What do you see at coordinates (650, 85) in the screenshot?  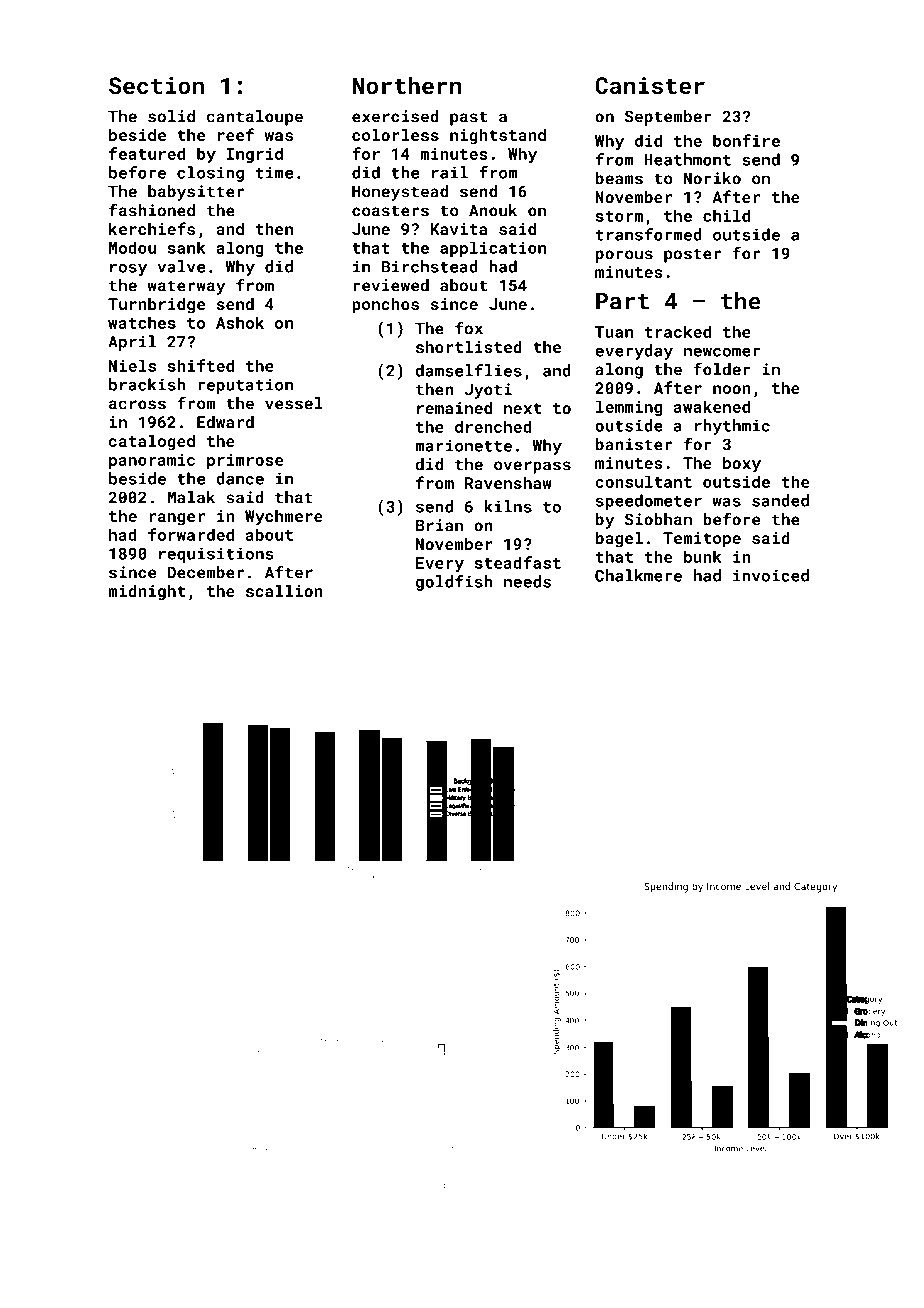 I see `Canister` at bounding box center [650, 85].
